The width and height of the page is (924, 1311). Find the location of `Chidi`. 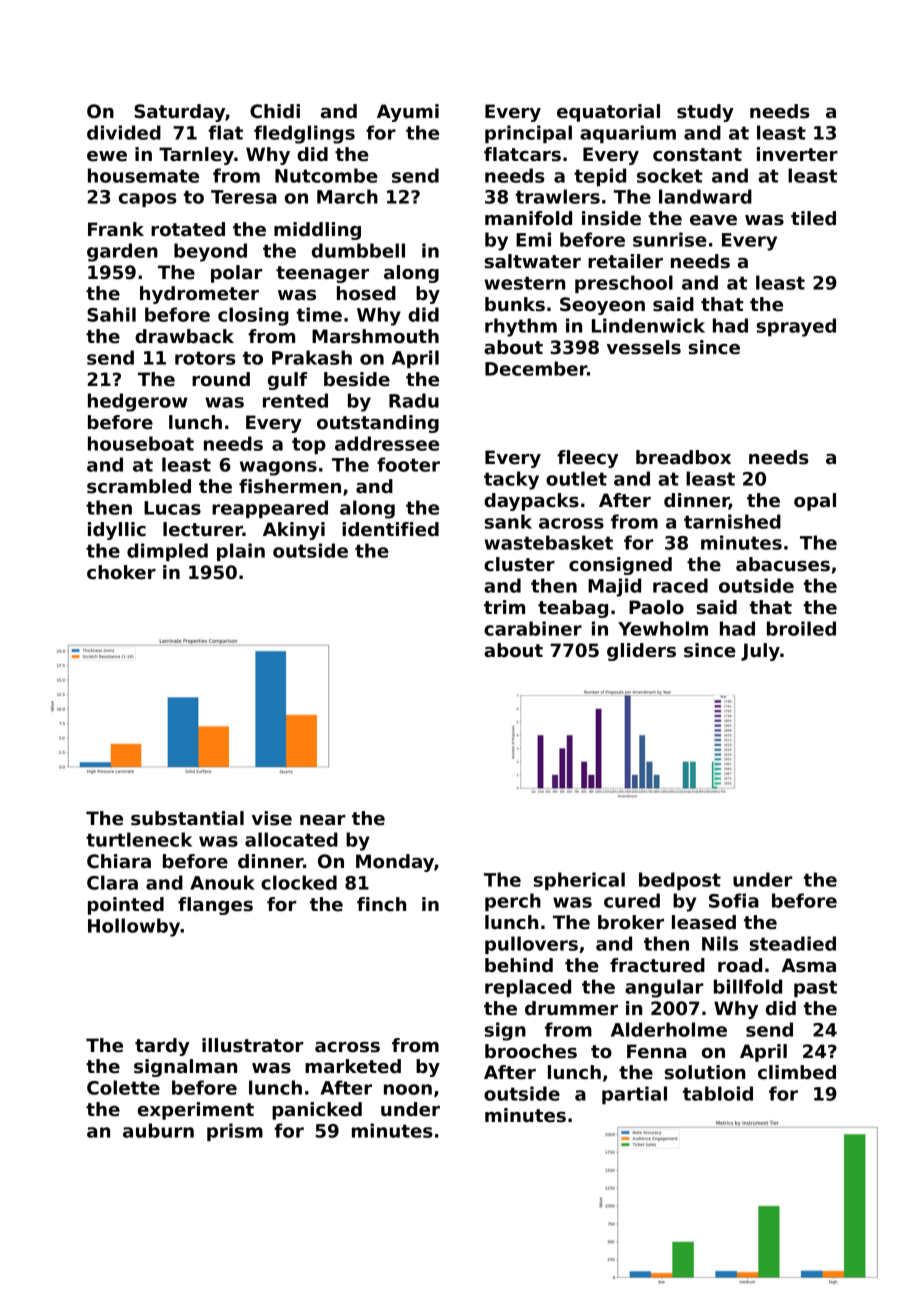

Chidi is located at coordinates (275, 111).
